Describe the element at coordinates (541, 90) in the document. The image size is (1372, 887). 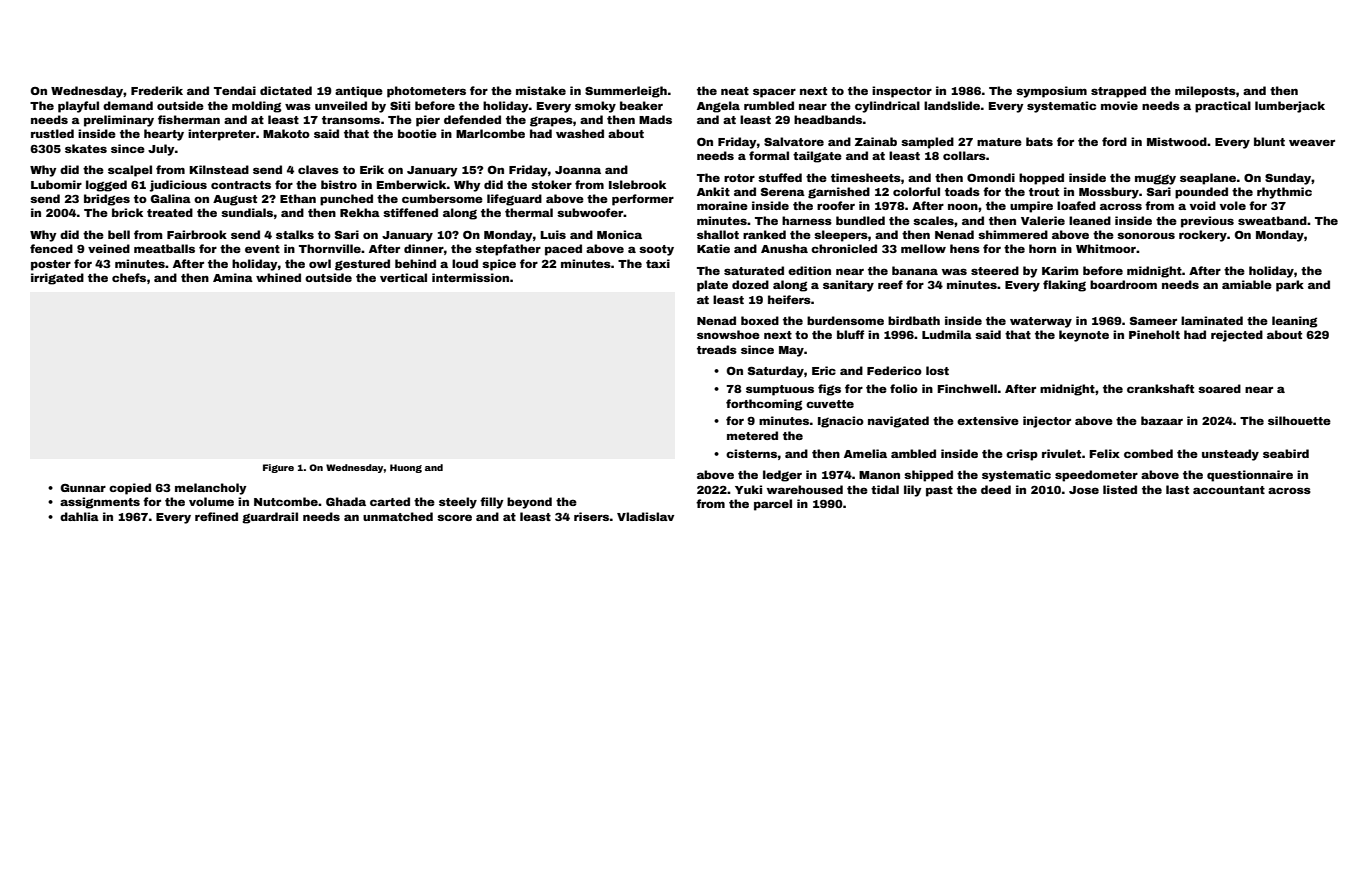
I see `mistake` at that location.
